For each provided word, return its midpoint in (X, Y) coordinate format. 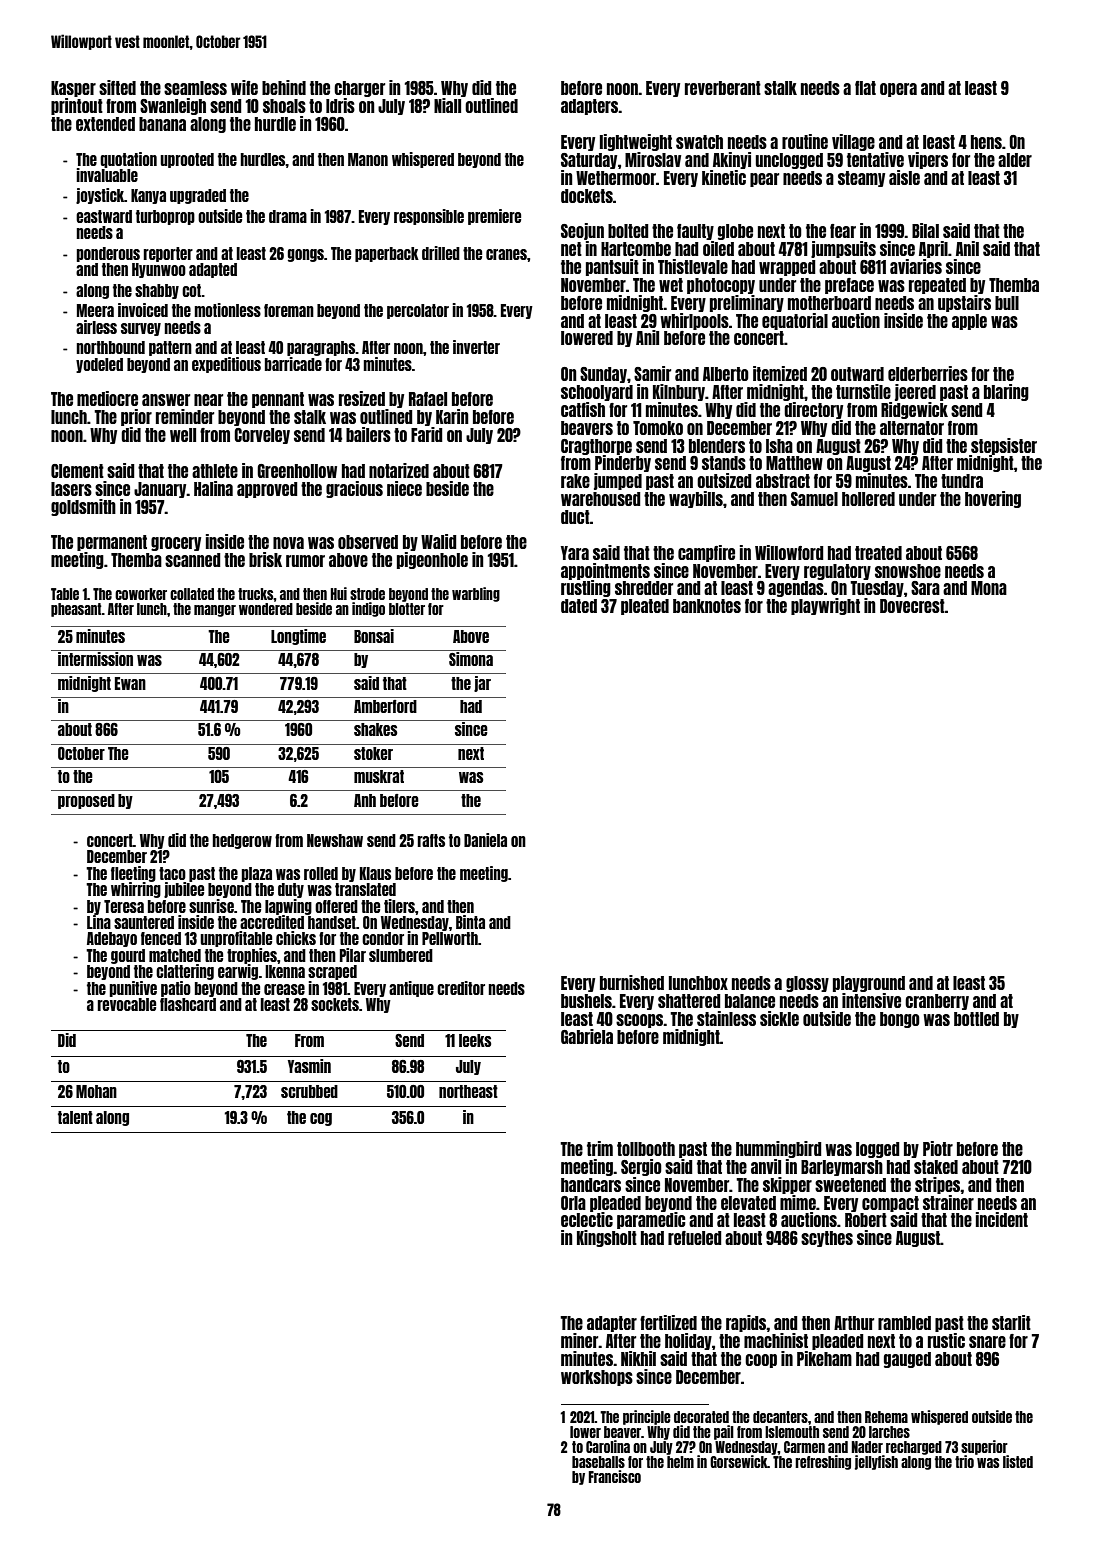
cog (321, 1119)
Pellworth (450, 938)
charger (359, 89)
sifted (117, 87)
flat (865, 88)
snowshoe (908, 571)
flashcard (188, 1004)
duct (575, 517)
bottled (976, 1019)
